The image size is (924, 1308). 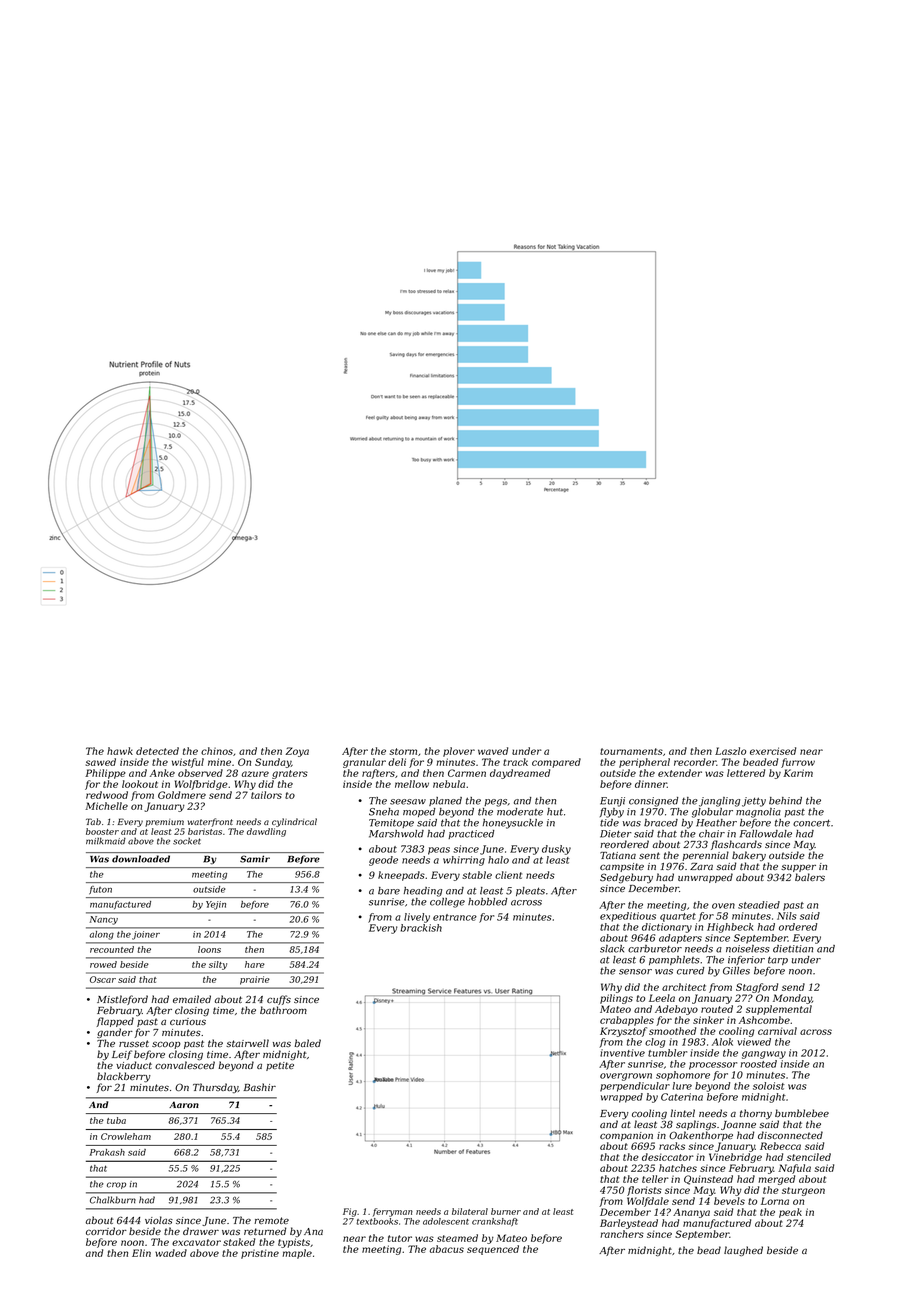 I want to click on exercised, so click(x=773, y=751).
